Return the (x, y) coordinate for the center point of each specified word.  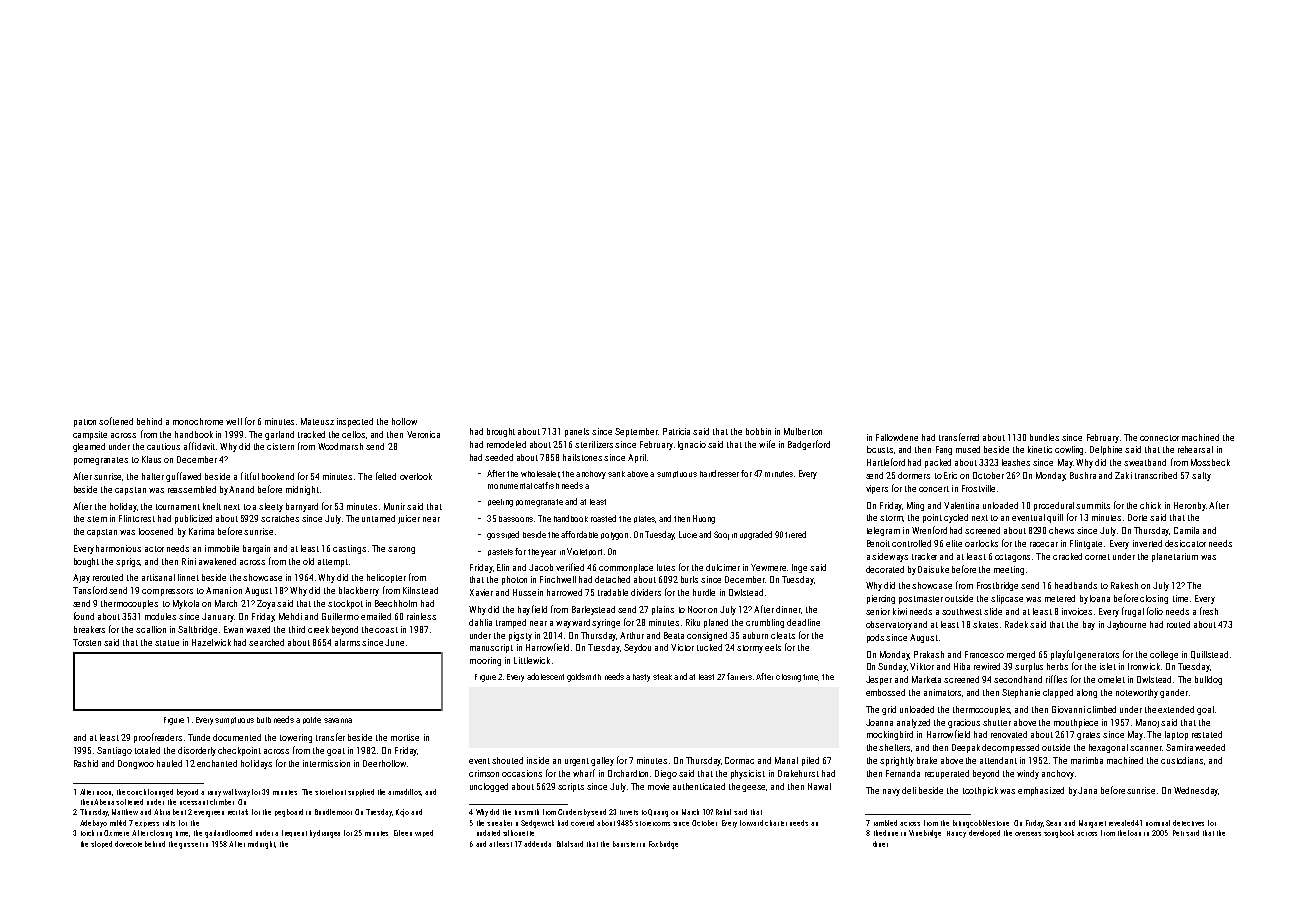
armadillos (405, 792)
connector (1159, 438)
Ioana (1100, 598)
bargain (256, 549)
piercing (881, 599)
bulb (264, 720)
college (1164, 655)
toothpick (980, 791)
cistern (280, 446)
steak (662, 677)
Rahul (723, 812)
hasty (641, 678)
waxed (258, 629)
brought (501, 432)
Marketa (926, 679)
